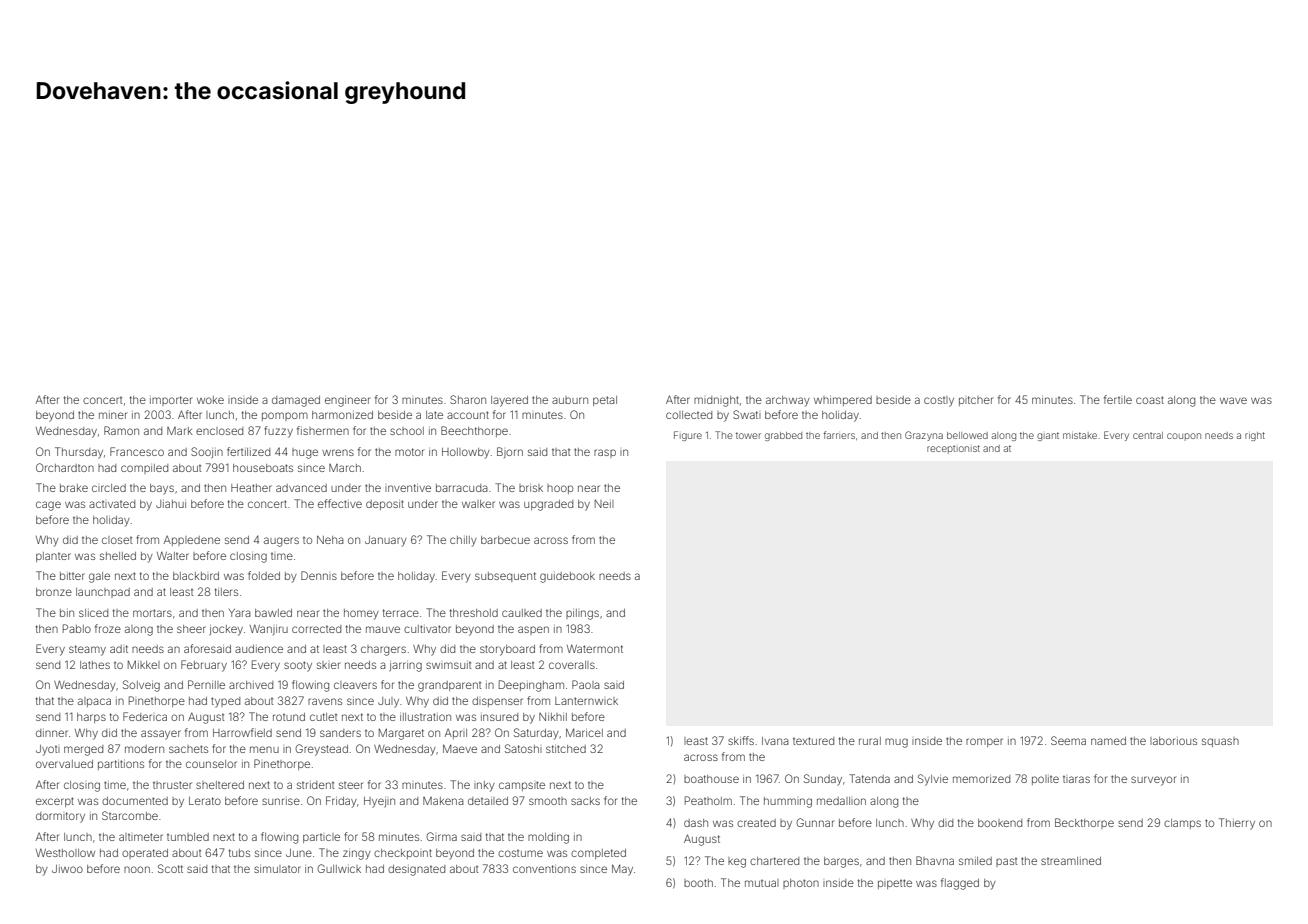  I want to click on pitcher, so click(976, 401).
